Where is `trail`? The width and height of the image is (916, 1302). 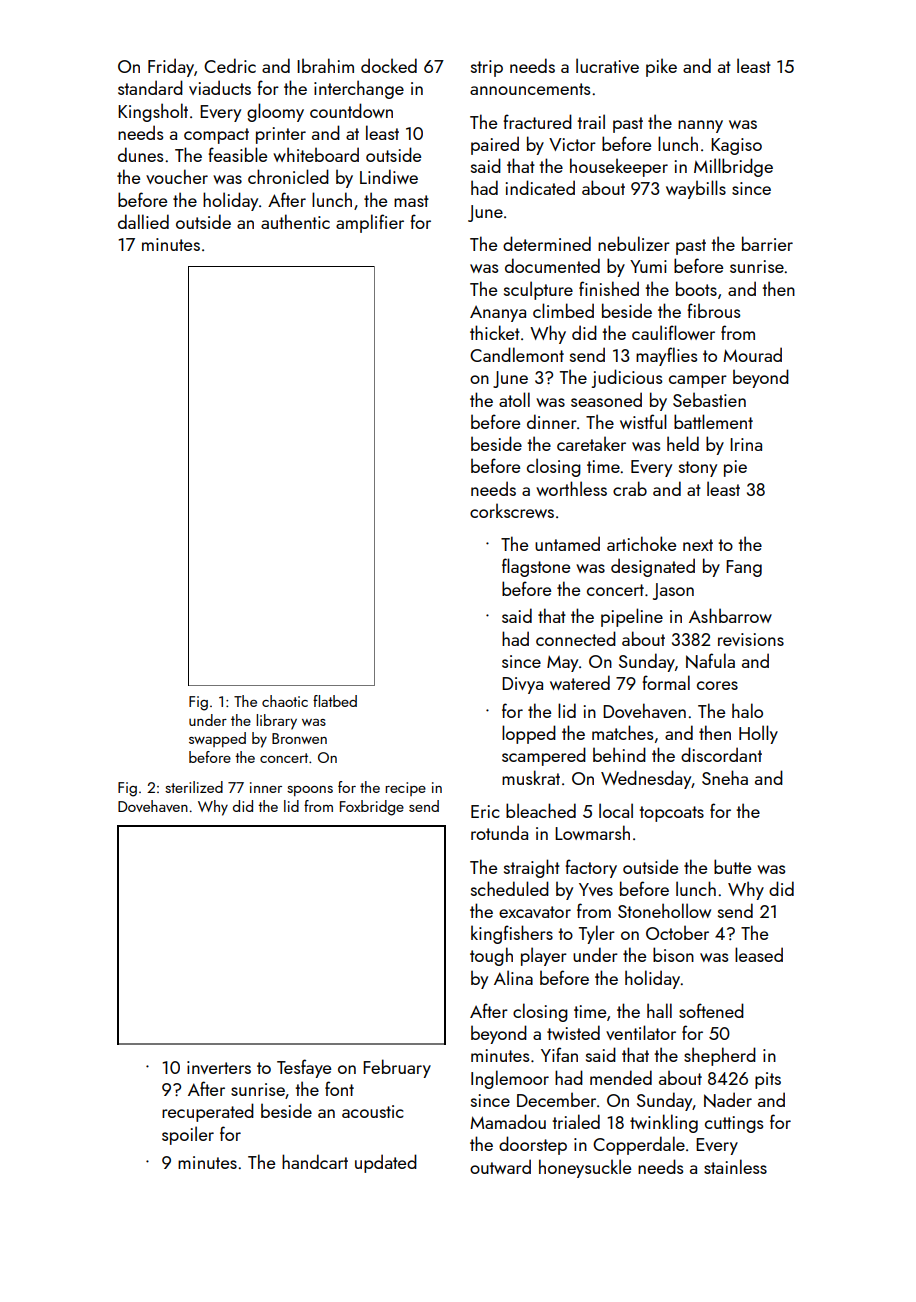
trail is located at coordinates (591, 121).
